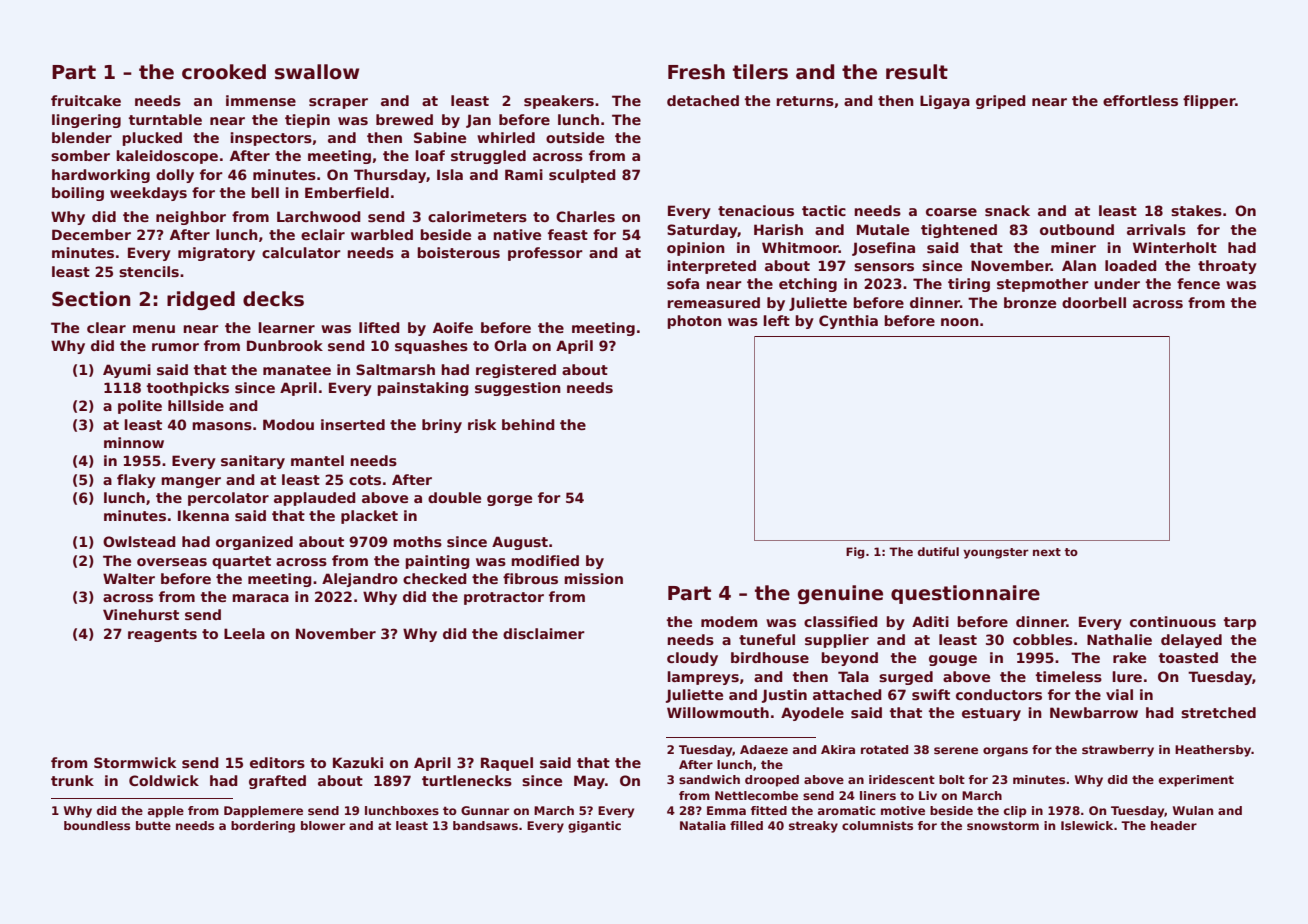  What do you see at coordinates (945, 102) in the page?
I see `Ligaya` at bounding box center [945, 102].
